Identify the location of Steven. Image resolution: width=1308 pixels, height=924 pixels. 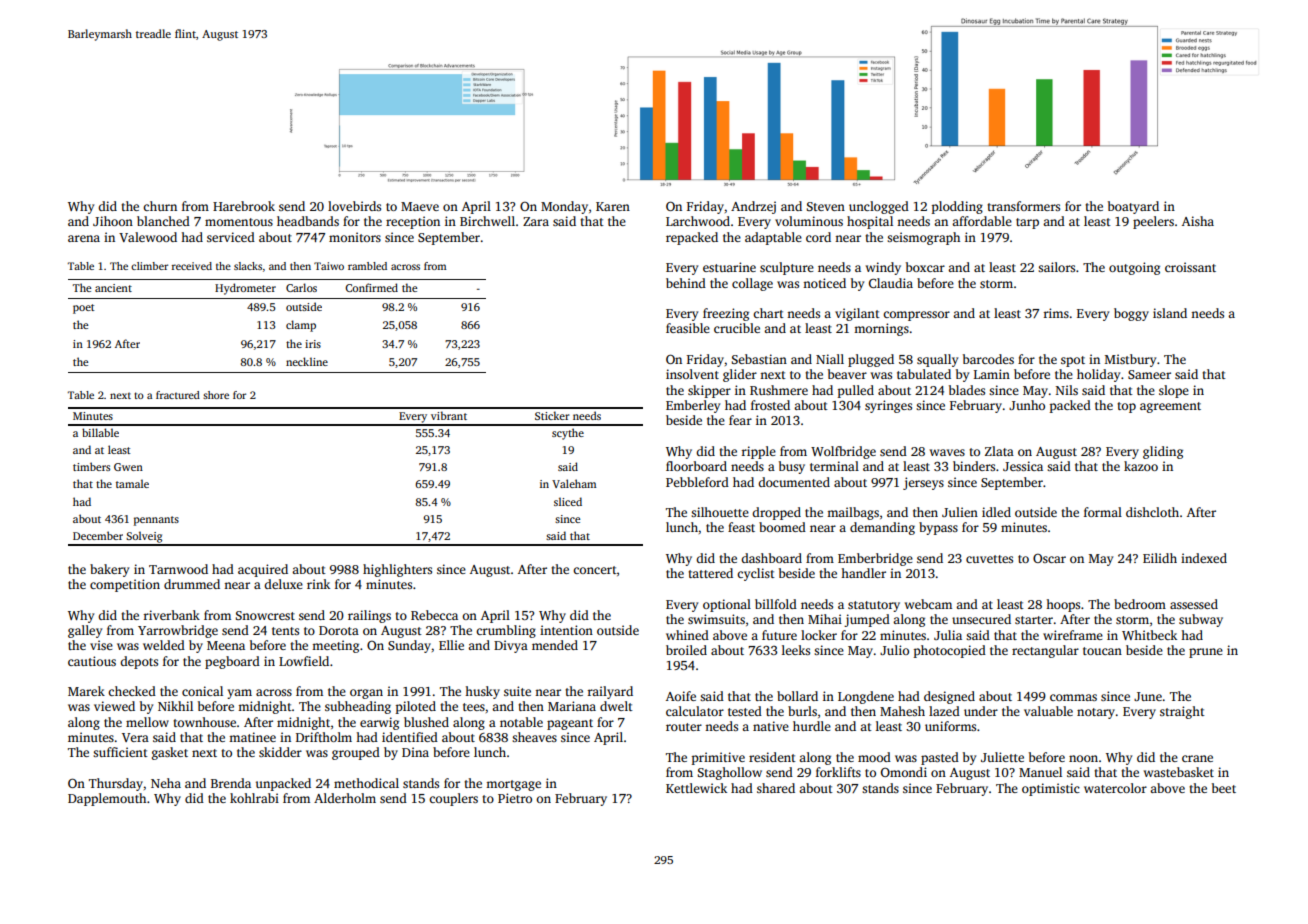
(826, 206).
